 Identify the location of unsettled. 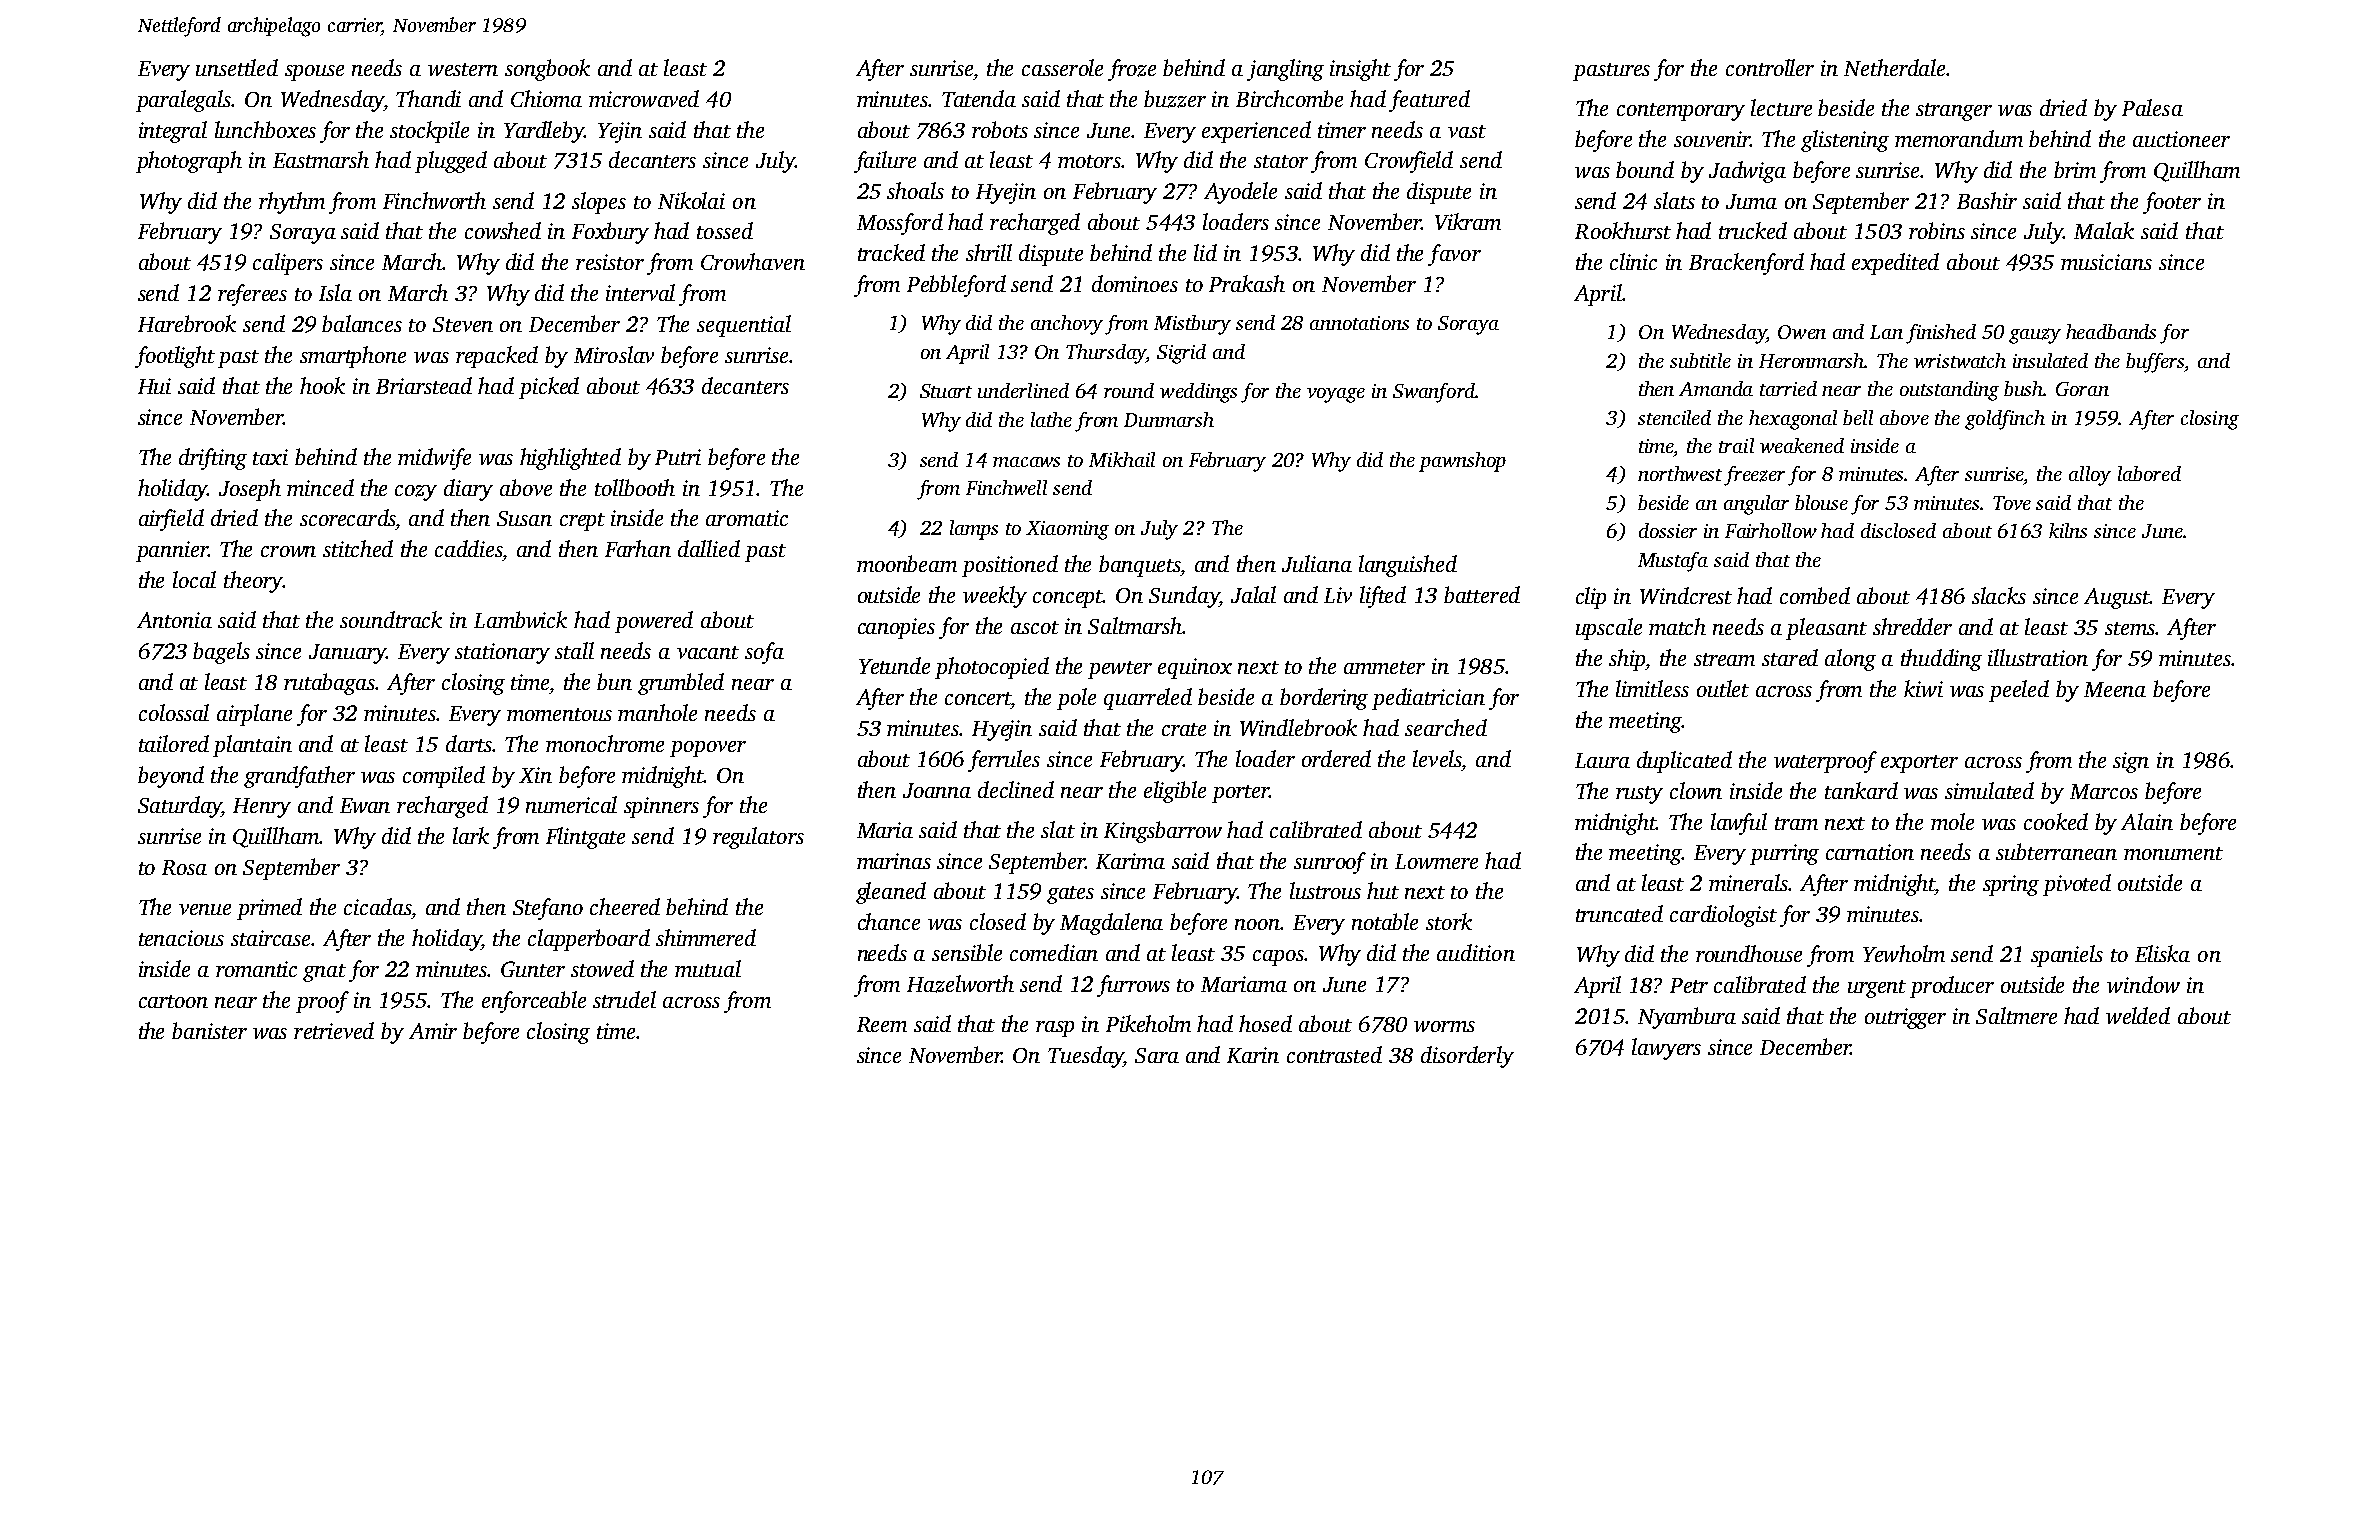
(237, 67).
